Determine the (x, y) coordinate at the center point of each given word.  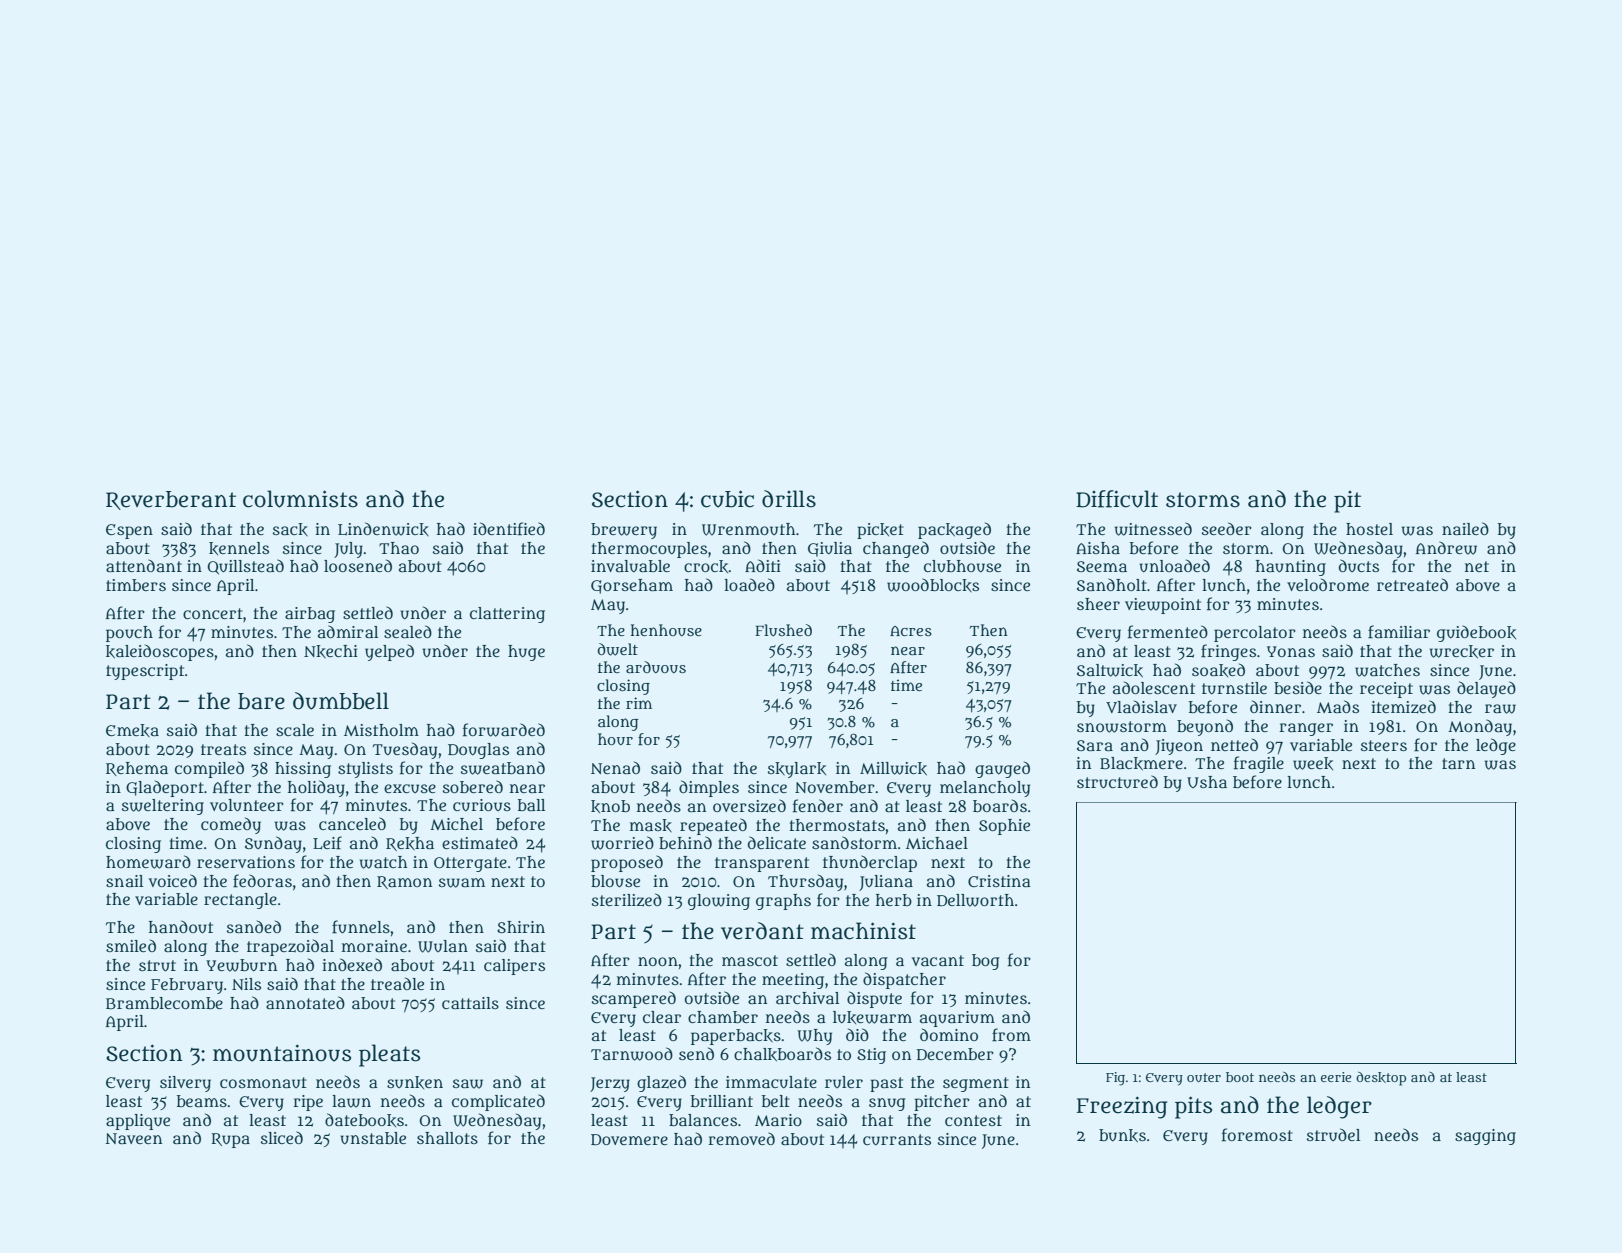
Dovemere (629, 1139)
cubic (727, 499)
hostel (1369, 529)
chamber (723, 1017)
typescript (145, 672)
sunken (415, 1082)
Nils (246, 984)
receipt (1386, 690)
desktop (1381, 1079)
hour (615, 739)
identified (509, 529)
